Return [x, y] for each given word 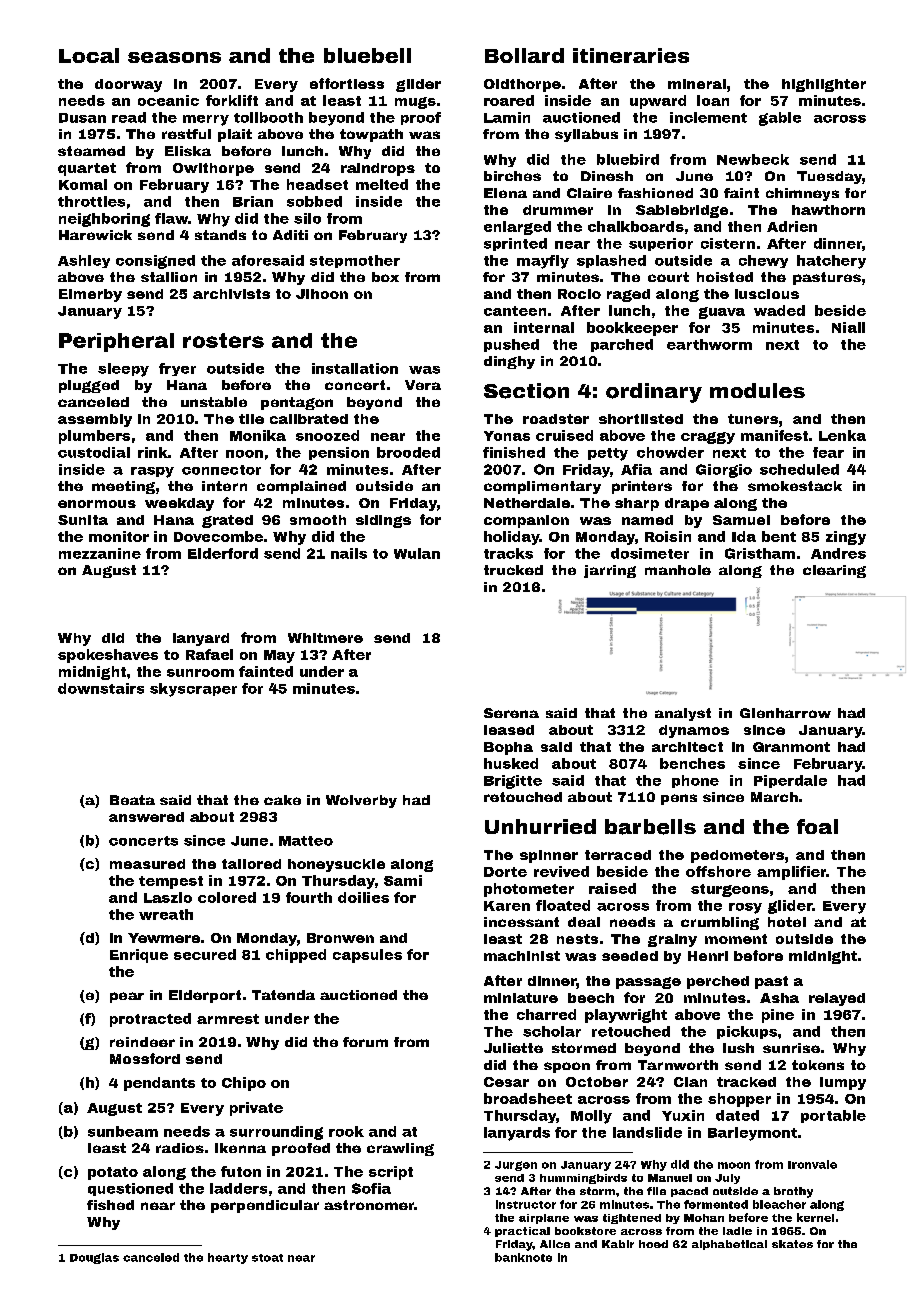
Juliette [513, 1048]
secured [205, 954]
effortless [347, 83]
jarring [610, 571]
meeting [123, 487]
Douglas [94, 1258]
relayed [837, 999]
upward [658, 102]
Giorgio [724, 471]
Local [89, 55]
